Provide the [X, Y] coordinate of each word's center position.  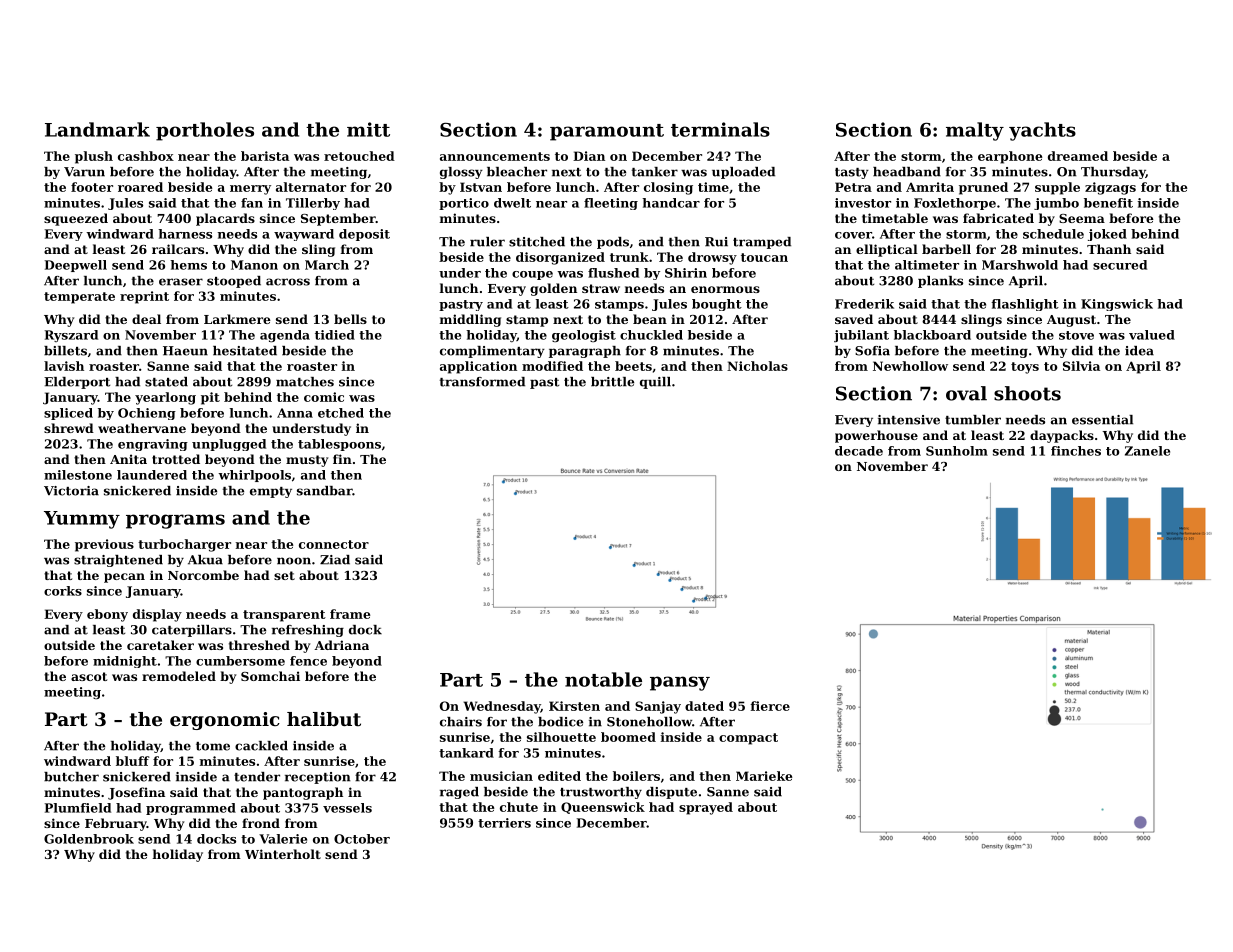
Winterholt [283, 854]
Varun [84, 172]
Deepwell [76, 266]
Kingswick [1117, 305]
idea [1139, 351]
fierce [770, 706]
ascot [89, 676]
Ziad [335, 560]
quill [655, 383]
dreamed [1078, 156]
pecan [124, 578]
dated [704, 706]
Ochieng [147, 414]
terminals [720, 129]
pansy [680, 683]
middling [470, 320]
